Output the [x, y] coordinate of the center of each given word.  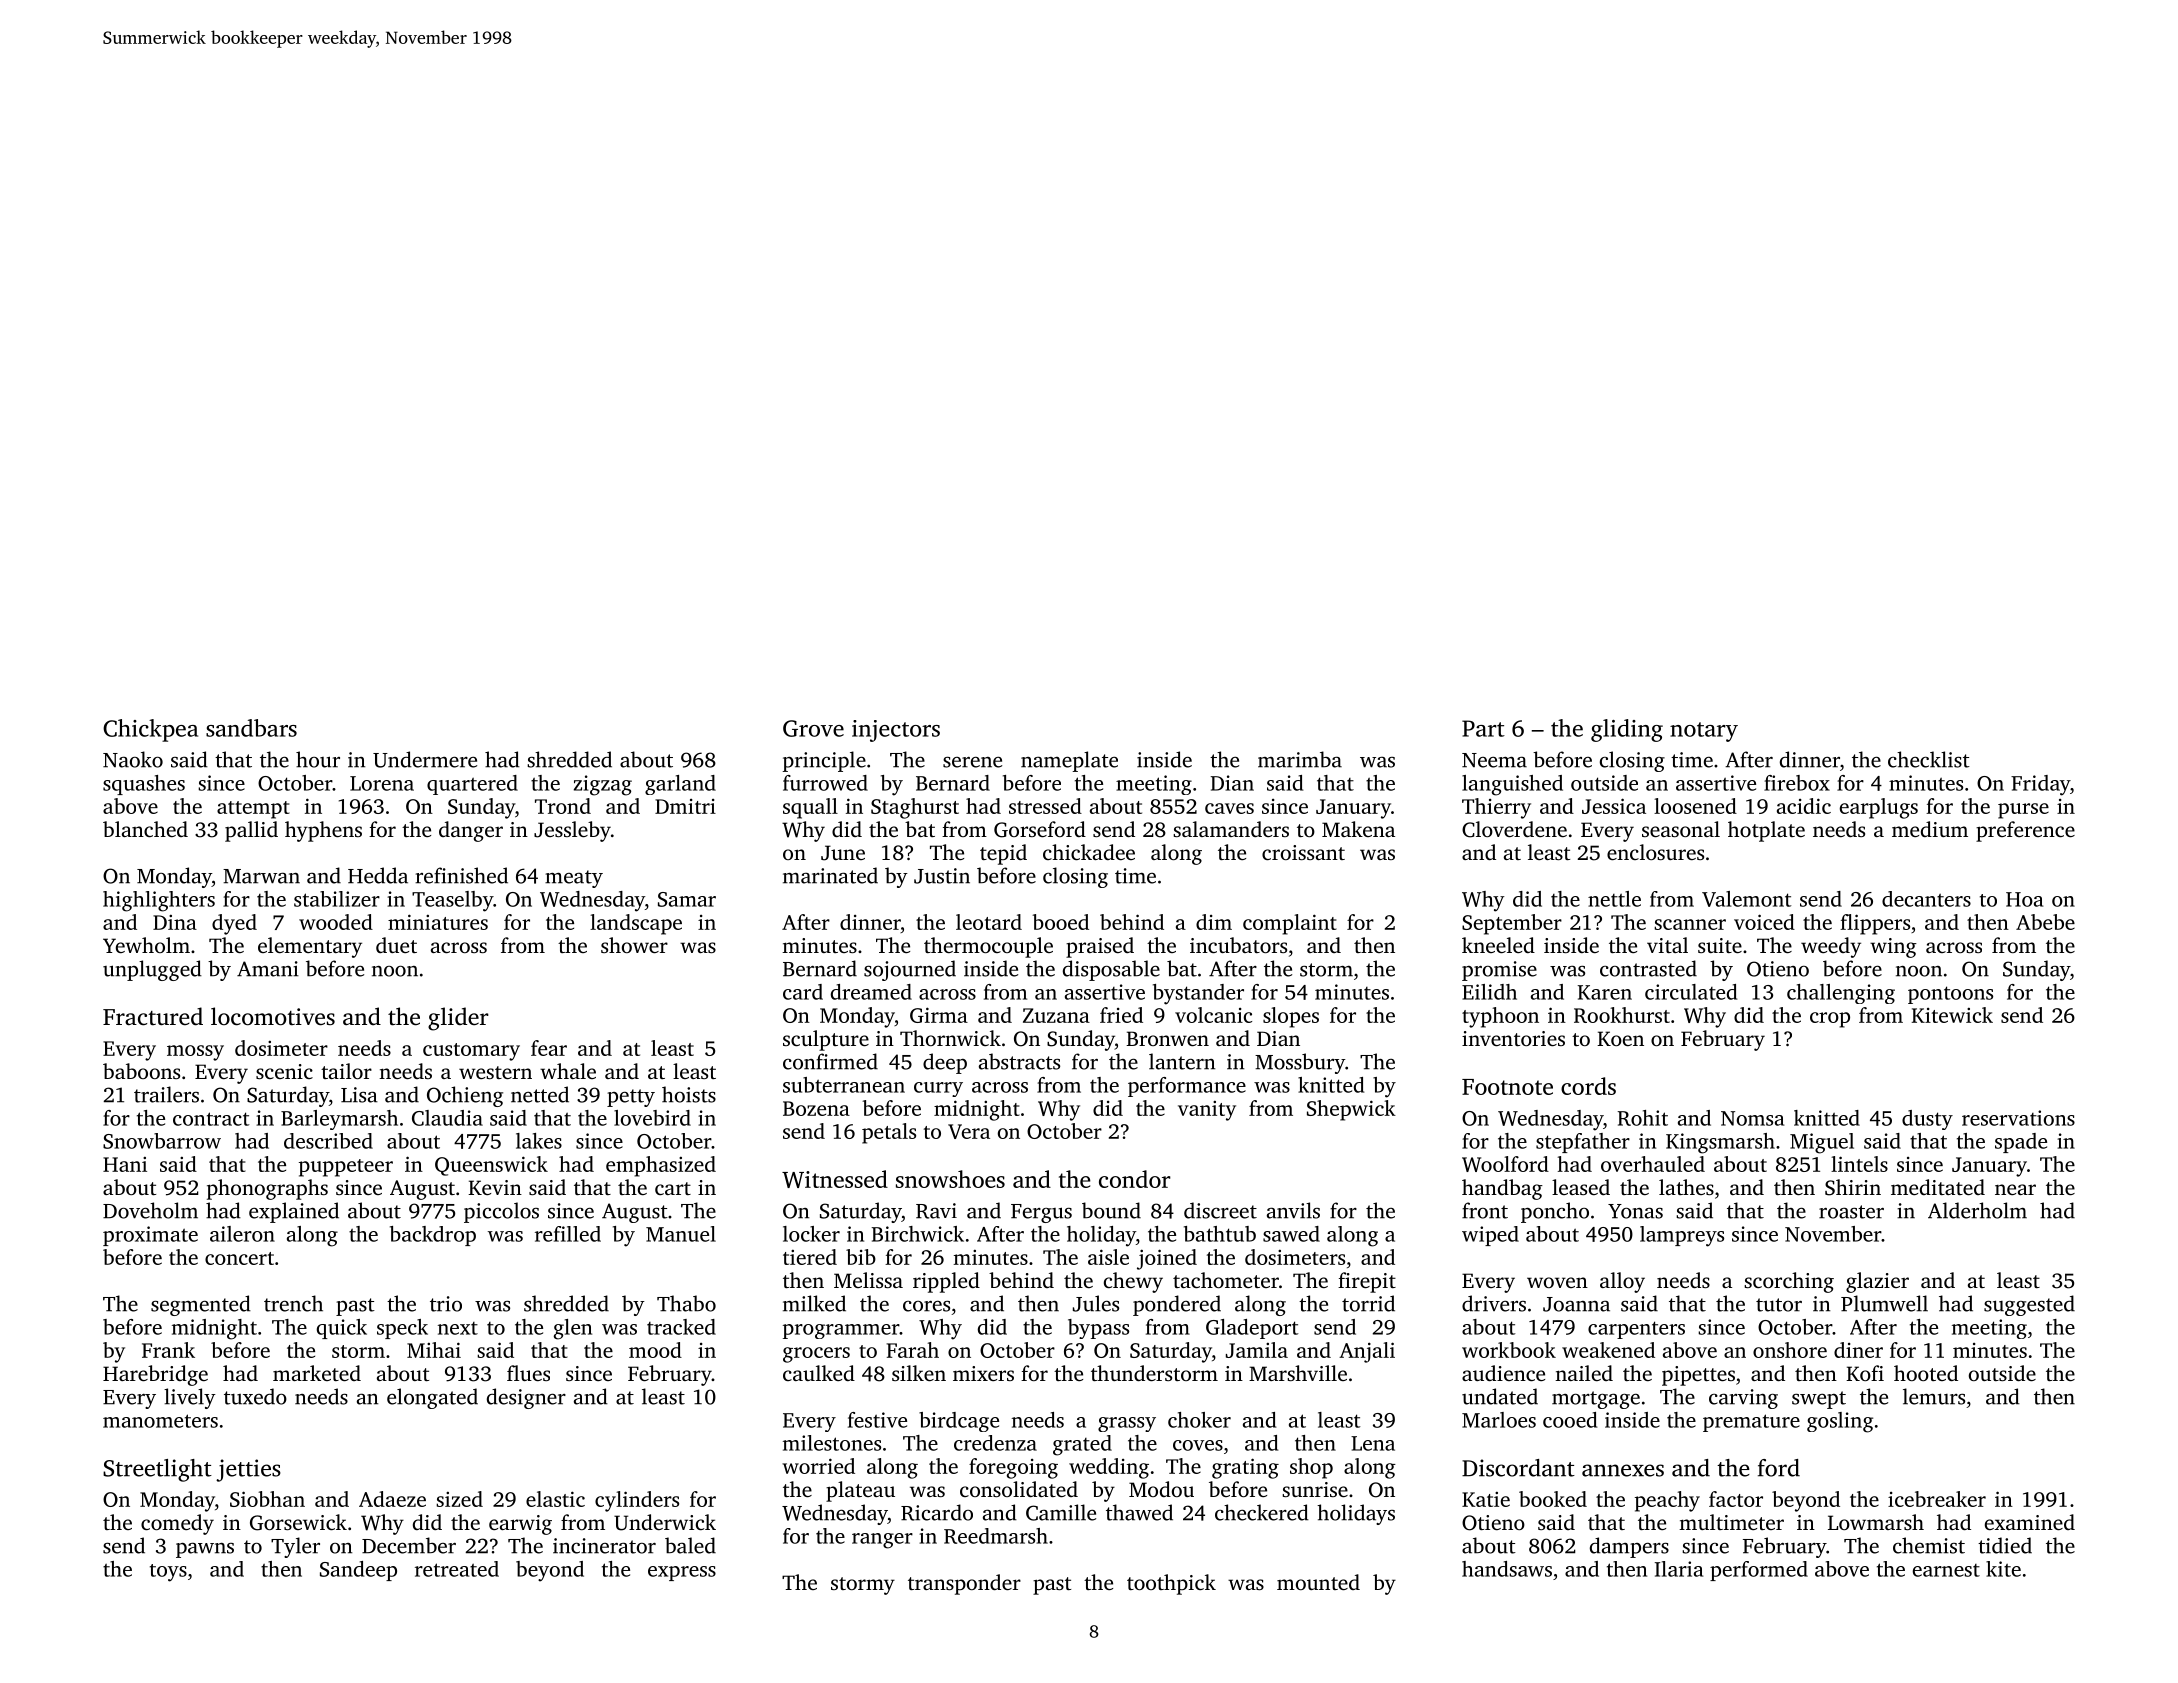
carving [1743, 1399]
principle [824, 761]
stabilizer [337, 899]
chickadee [1089, 852]
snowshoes [950, 1179]
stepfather [1583, 1143]
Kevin [495, 1187]
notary [1704, 732]
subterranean [844, 1085]
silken [919, 1373]
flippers [1875, 924]
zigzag [603, 785]
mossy [195, 1053]
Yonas [1635, 1211]
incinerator [604, 1546]
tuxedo [255, 1396]
